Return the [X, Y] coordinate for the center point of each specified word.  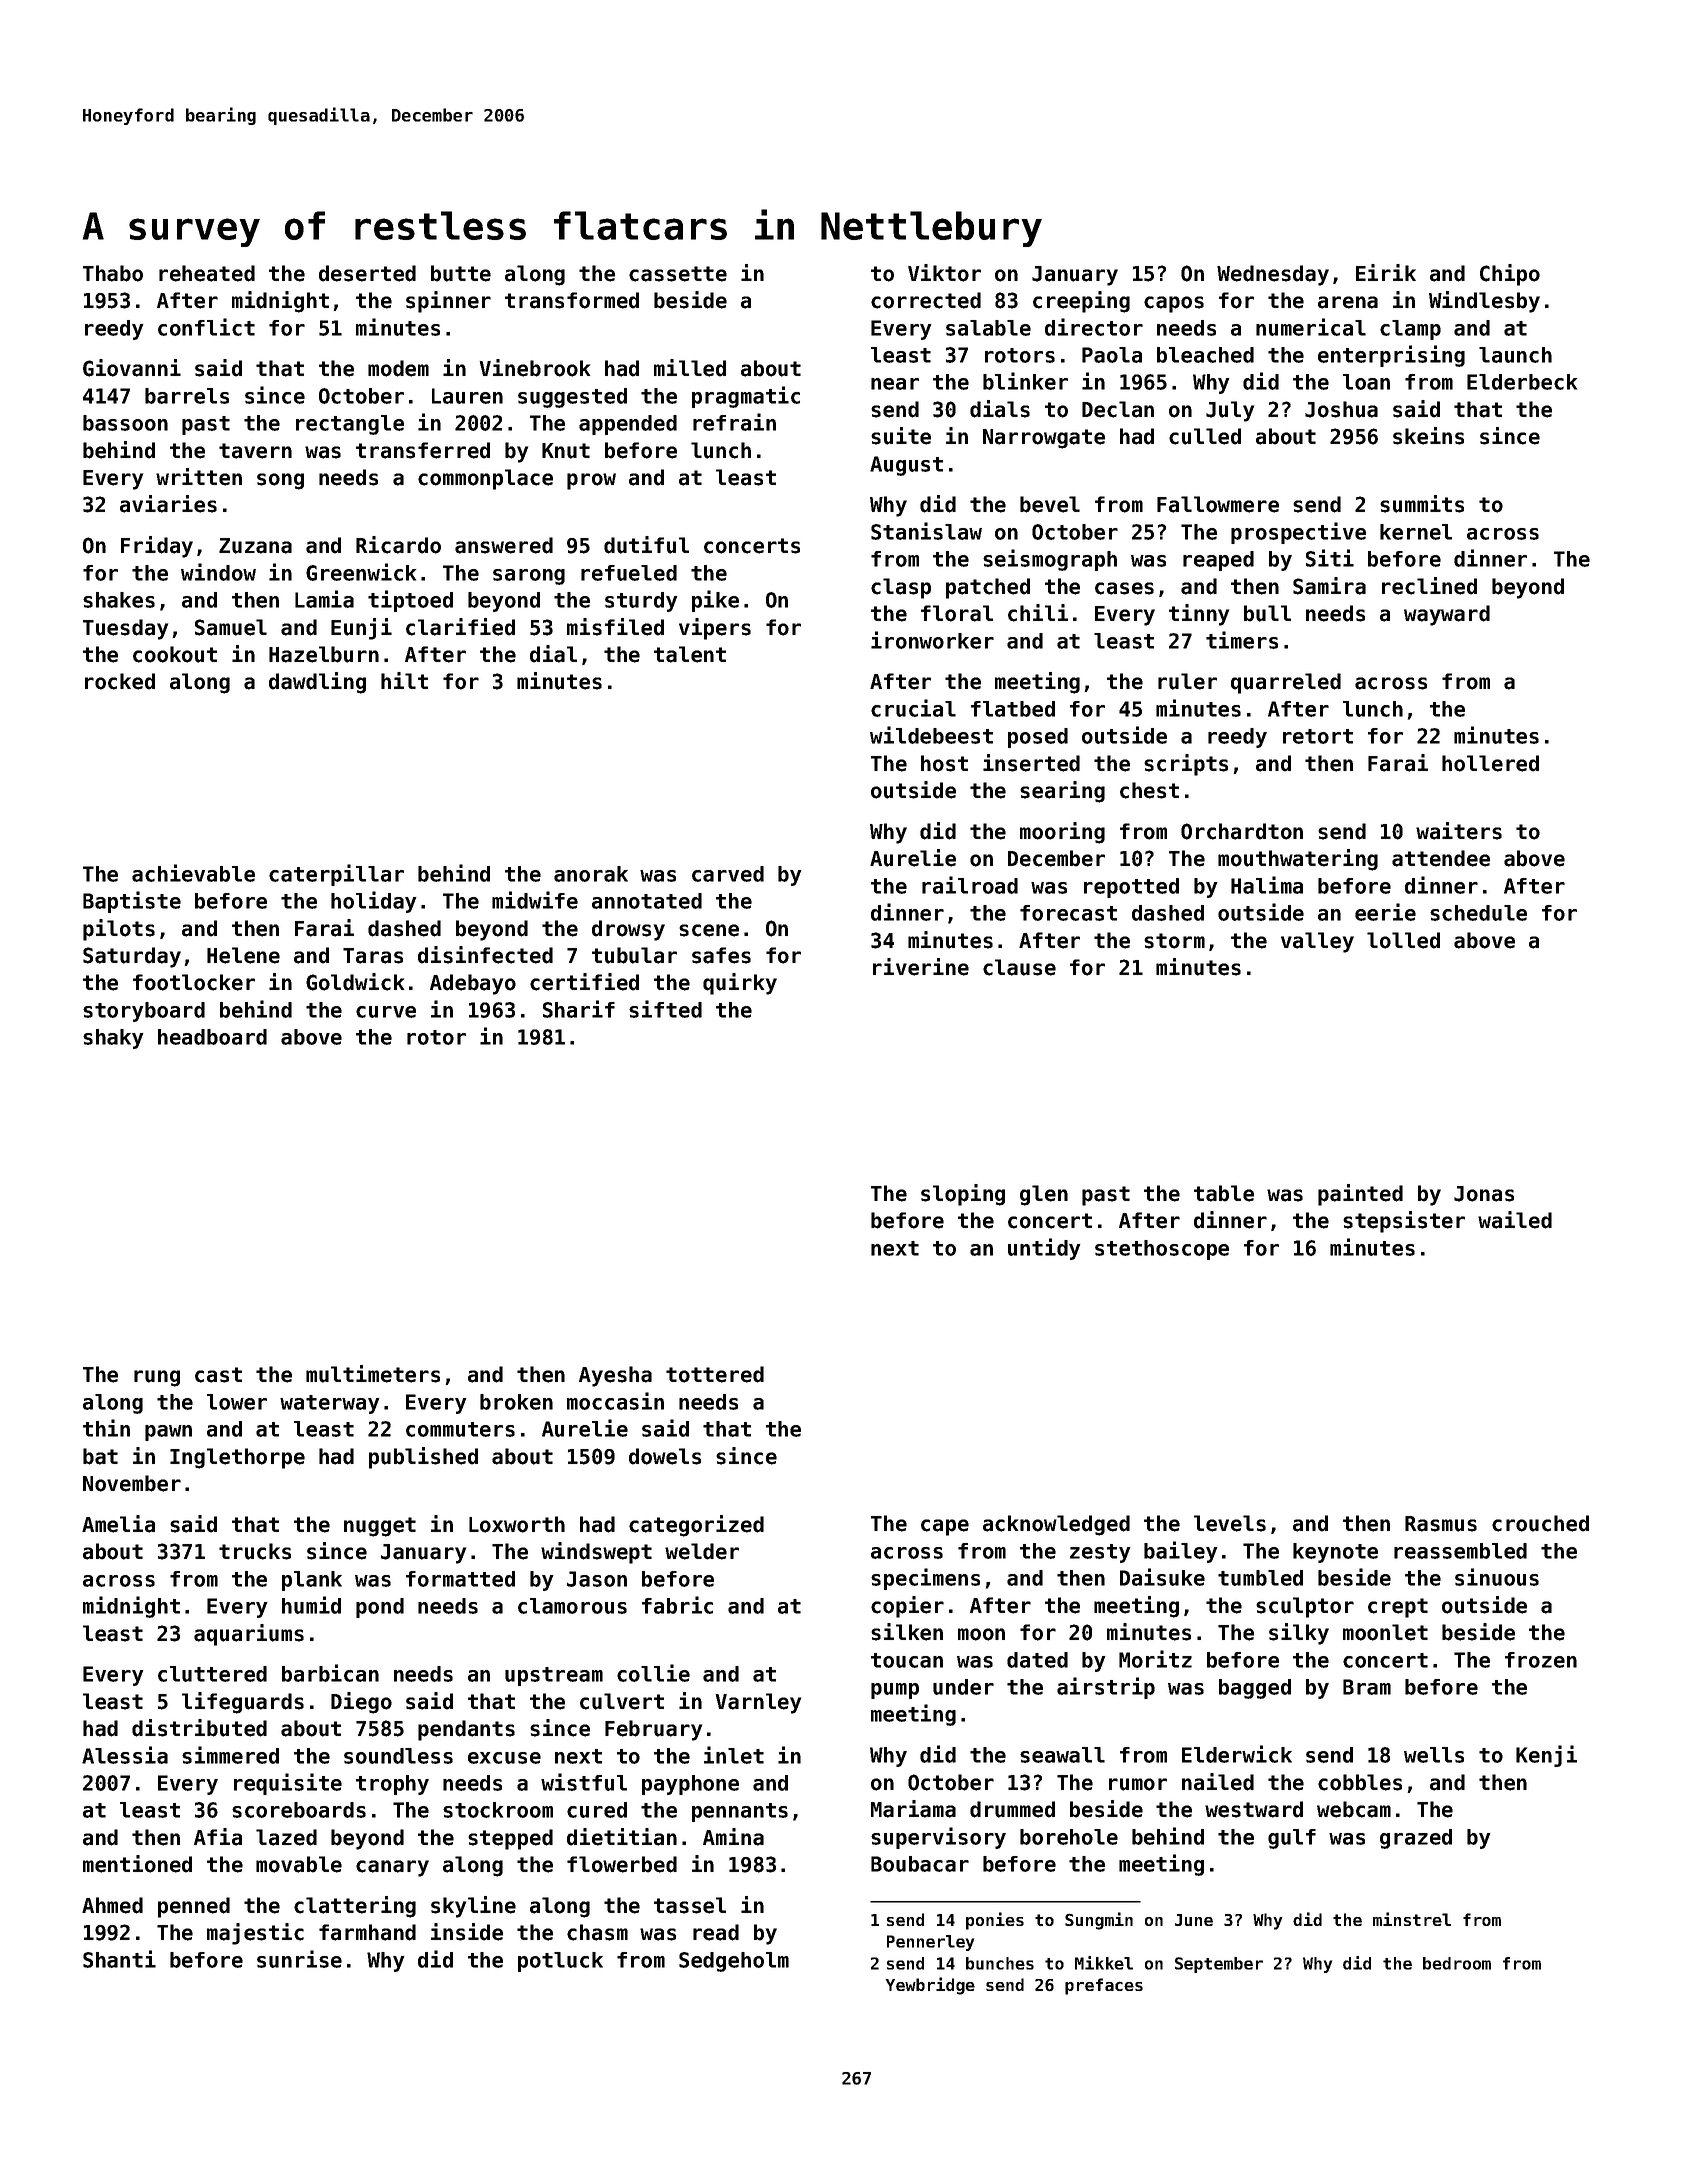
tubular [634, 955]
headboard [212, 1037]
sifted [665, 1009]
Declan [1118, 409]
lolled [1403, 940]
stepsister [1404, 1222]
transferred [423, 450]
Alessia [125, 1755]
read [716, 1932]
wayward [1447, 615]
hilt [404, 680]
